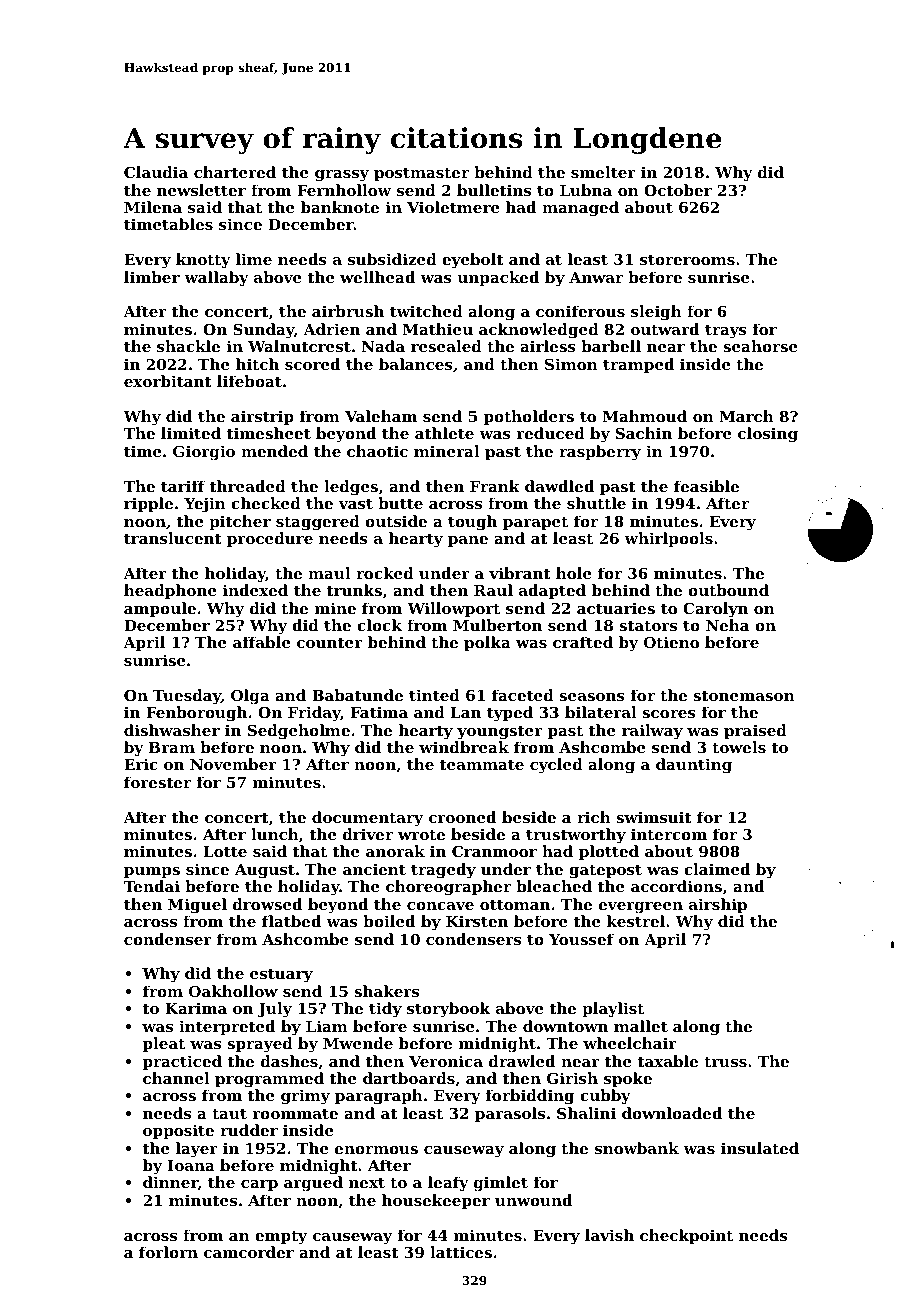 This image has height=1308, width=924. Describe the element at coordinates (603, 172) in the image. I see `smelter` at that location.
